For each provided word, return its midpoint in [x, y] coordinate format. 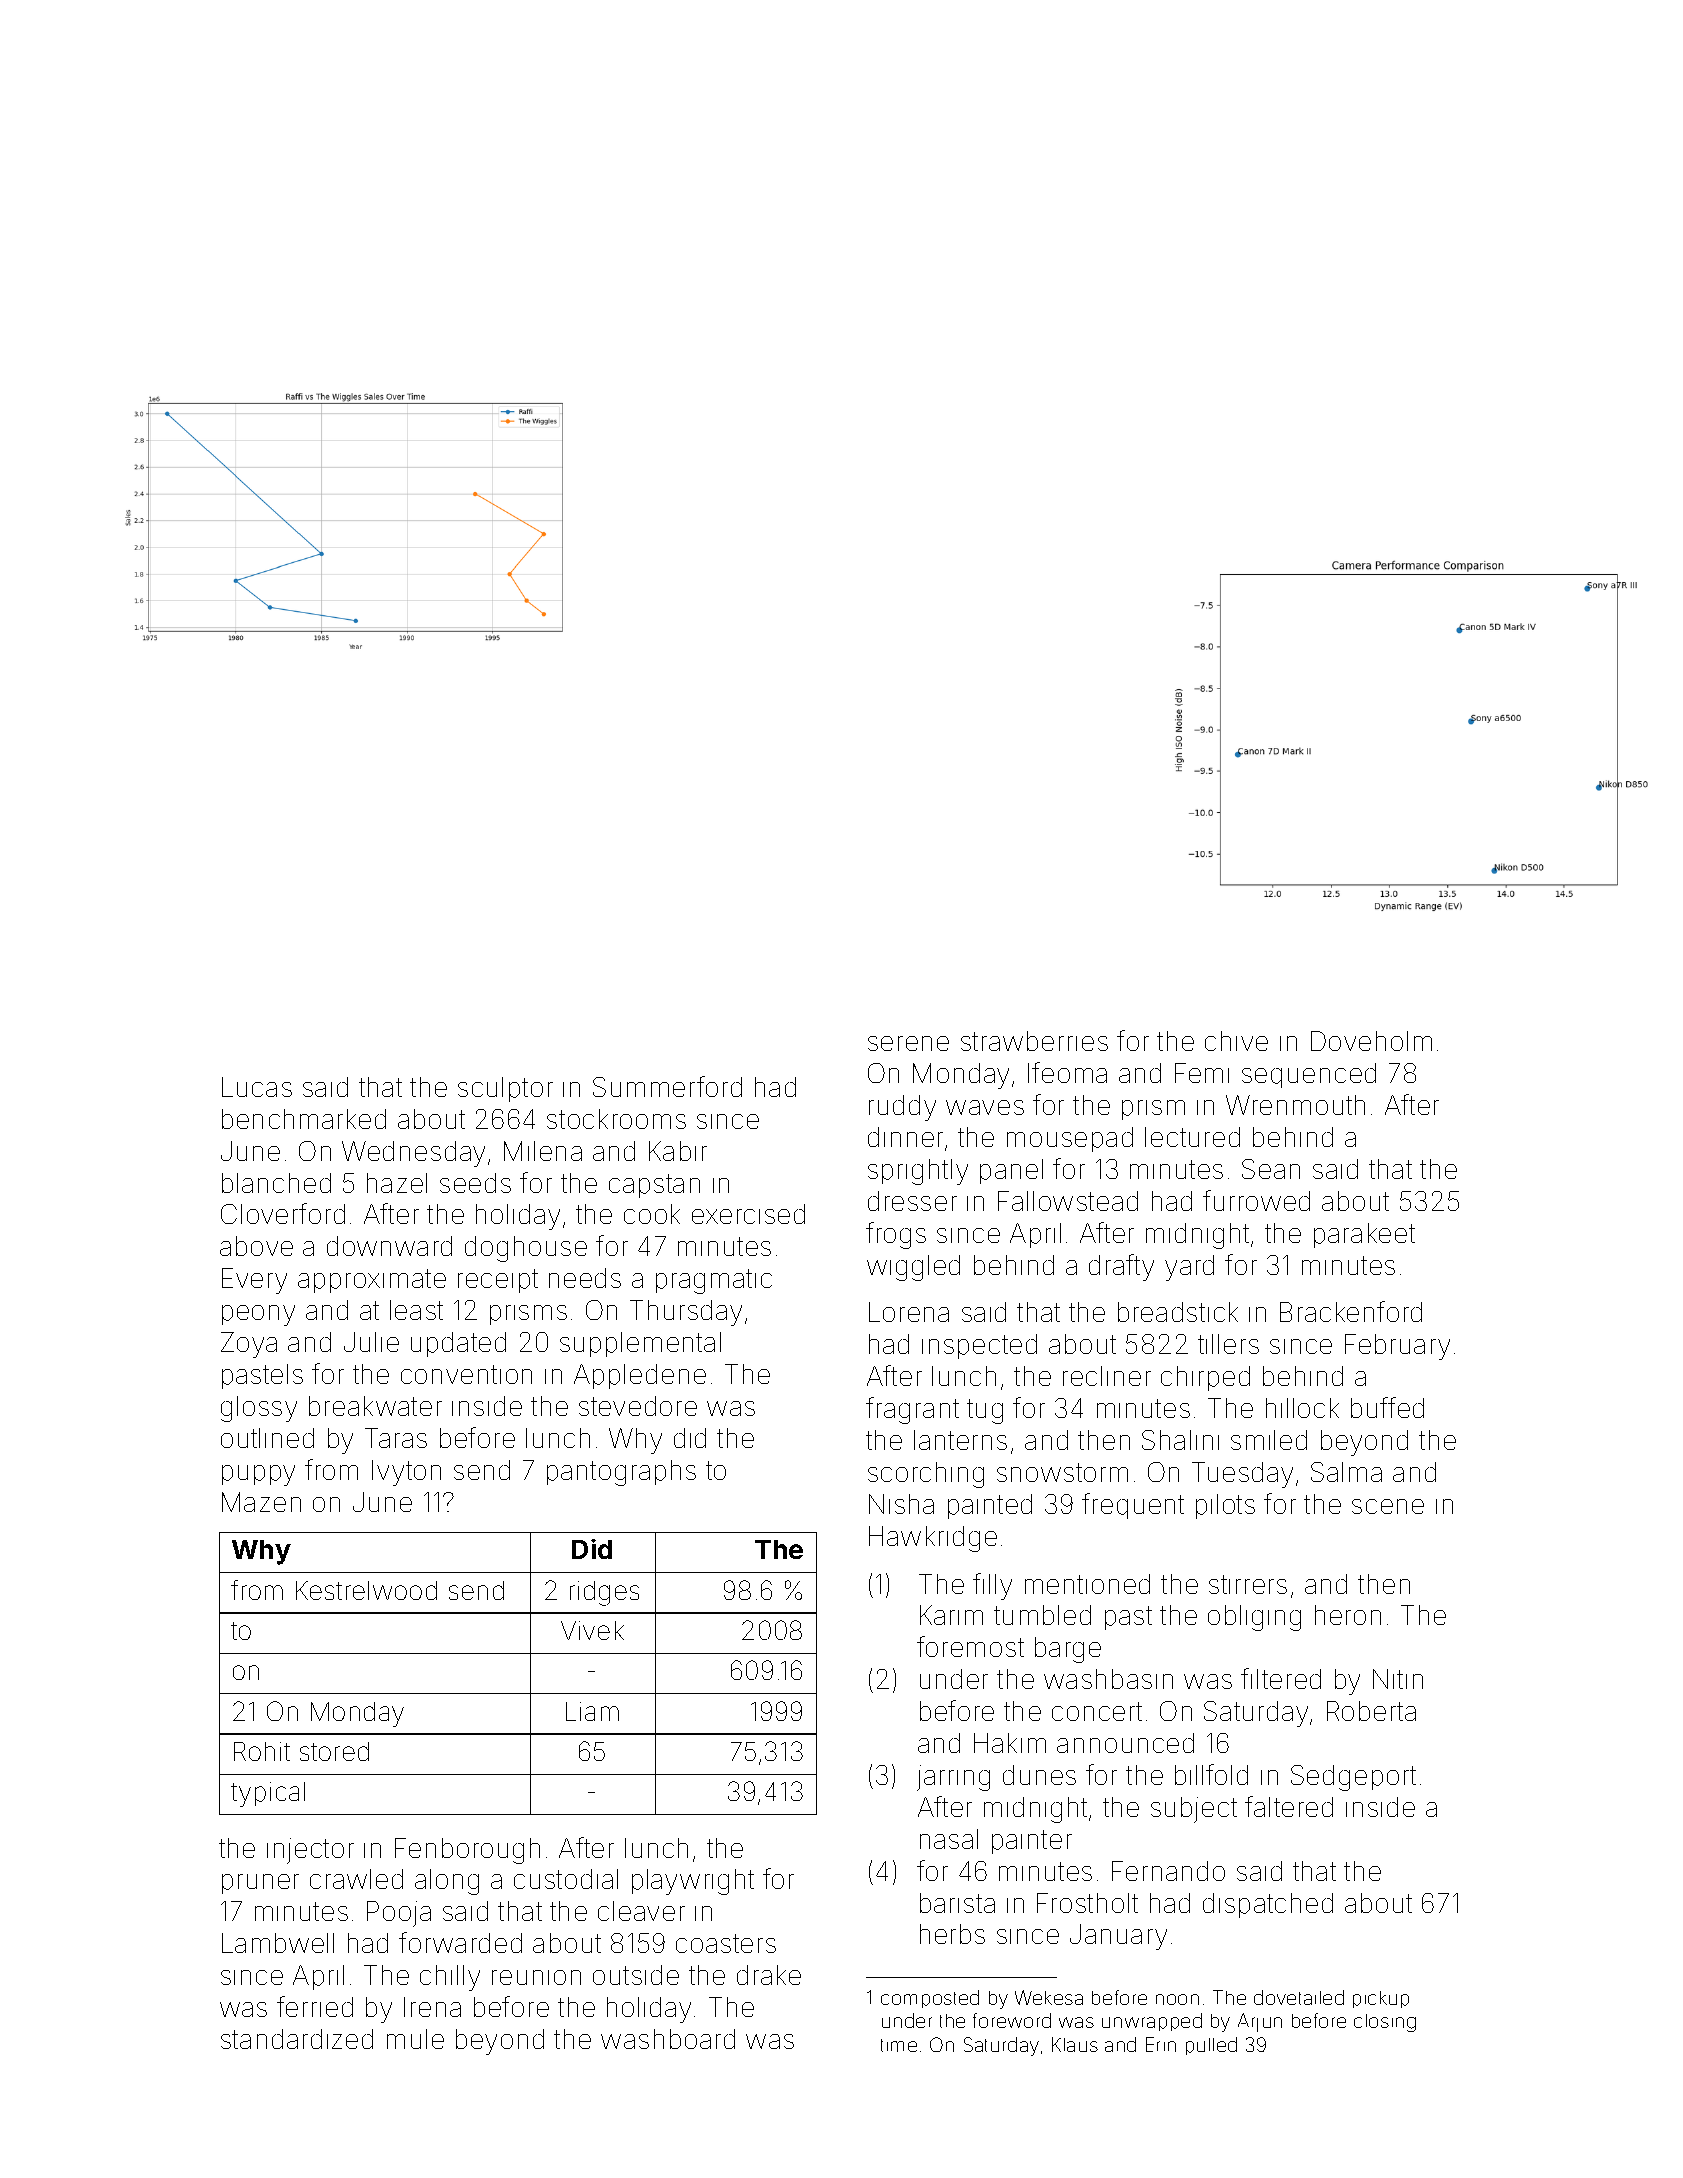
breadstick [1178, 1312]
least [416, 1310]
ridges [604, 1593]
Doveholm [1371, 1041]
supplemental [640, 1344]
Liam [592, 1711]
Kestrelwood [366, 1590]
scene [1388, 1506]
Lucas [257, 1087]
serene [908, 1043]
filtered [1281, 1678]
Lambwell [278, 1943]
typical [268, 1794]
